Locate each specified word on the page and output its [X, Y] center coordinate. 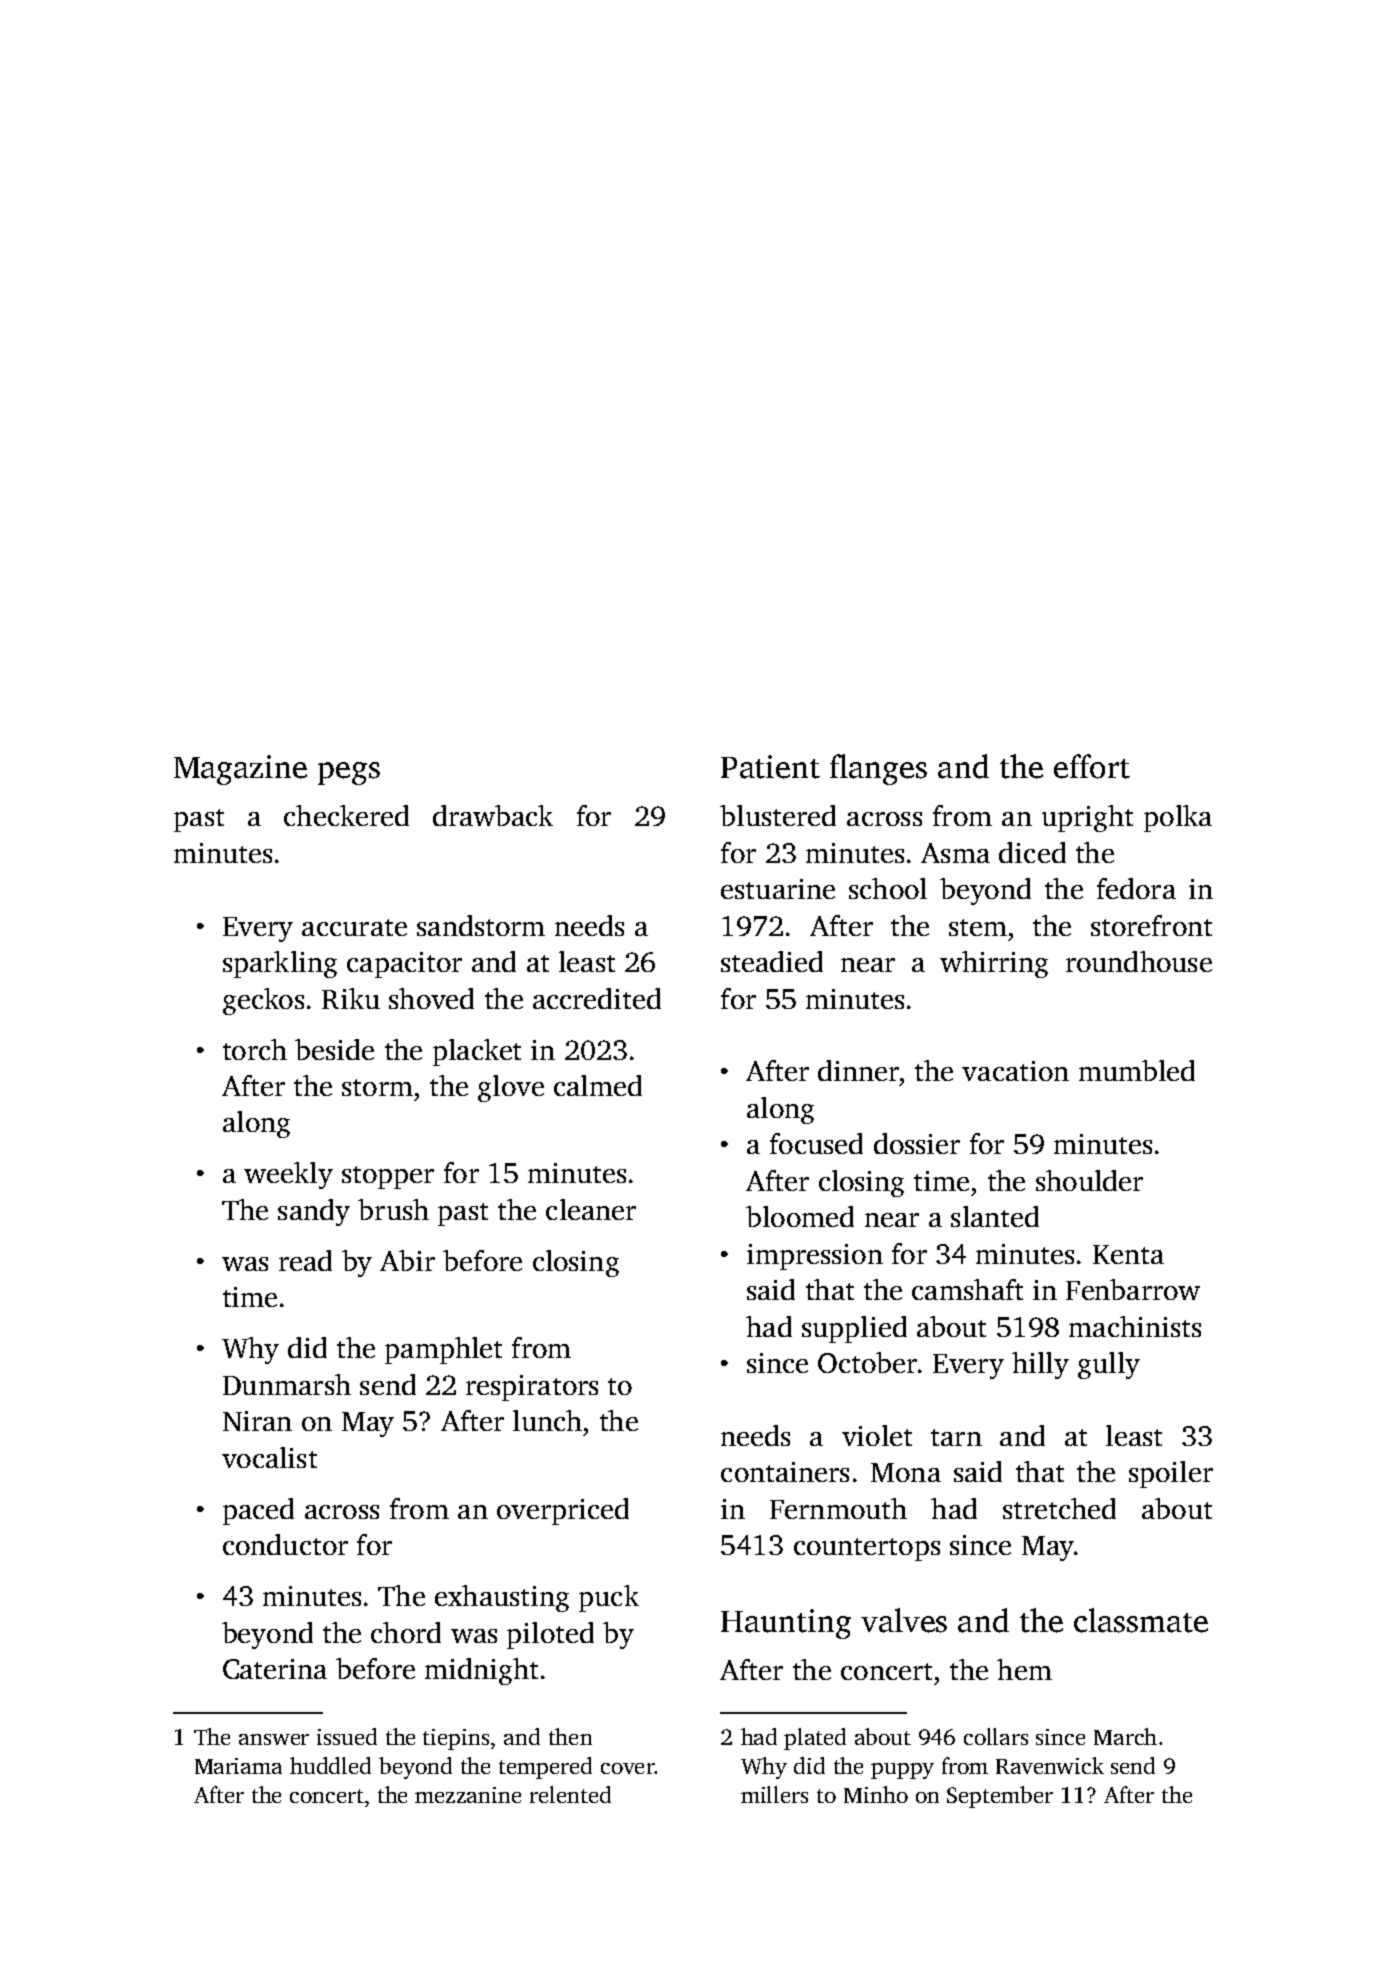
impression [815, 1257]
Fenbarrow [1133, 1289]
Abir [407, 1260]
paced [258, 1511]
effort [1092, 766]
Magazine [240, 770]
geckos [263, 1001]
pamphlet [443, 1350]
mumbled [1137, 1070]
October [867, 1362]
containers [785, 1472]
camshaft [967, 1289]
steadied [772, 961]
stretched [1059, 1508]
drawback [493, 815]
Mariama [238, 1766]
